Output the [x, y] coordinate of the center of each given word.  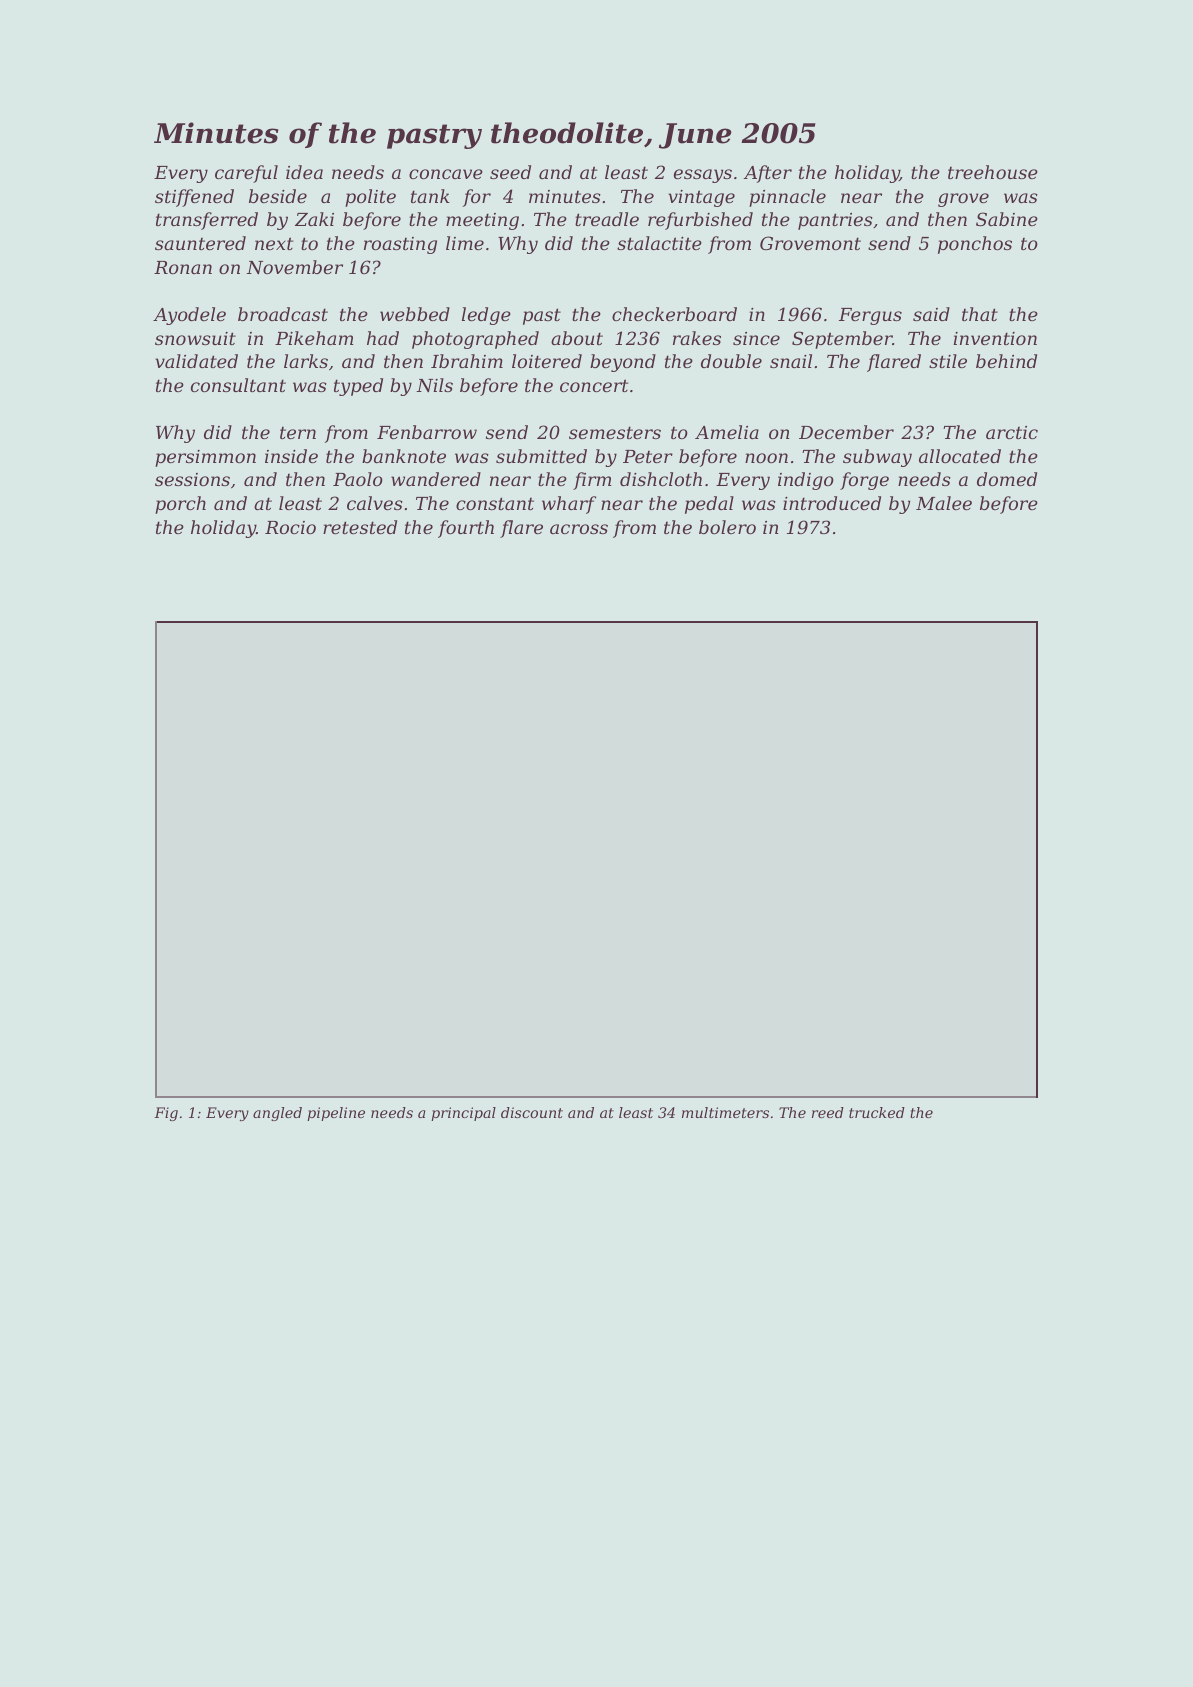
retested [360, 527]
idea [304, 172]
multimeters [725, 1112]
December [846, 432]
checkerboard [674, 314]
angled [277, 1114]
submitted [541, 456]
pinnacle [787, 198]
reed [828, 1112]
